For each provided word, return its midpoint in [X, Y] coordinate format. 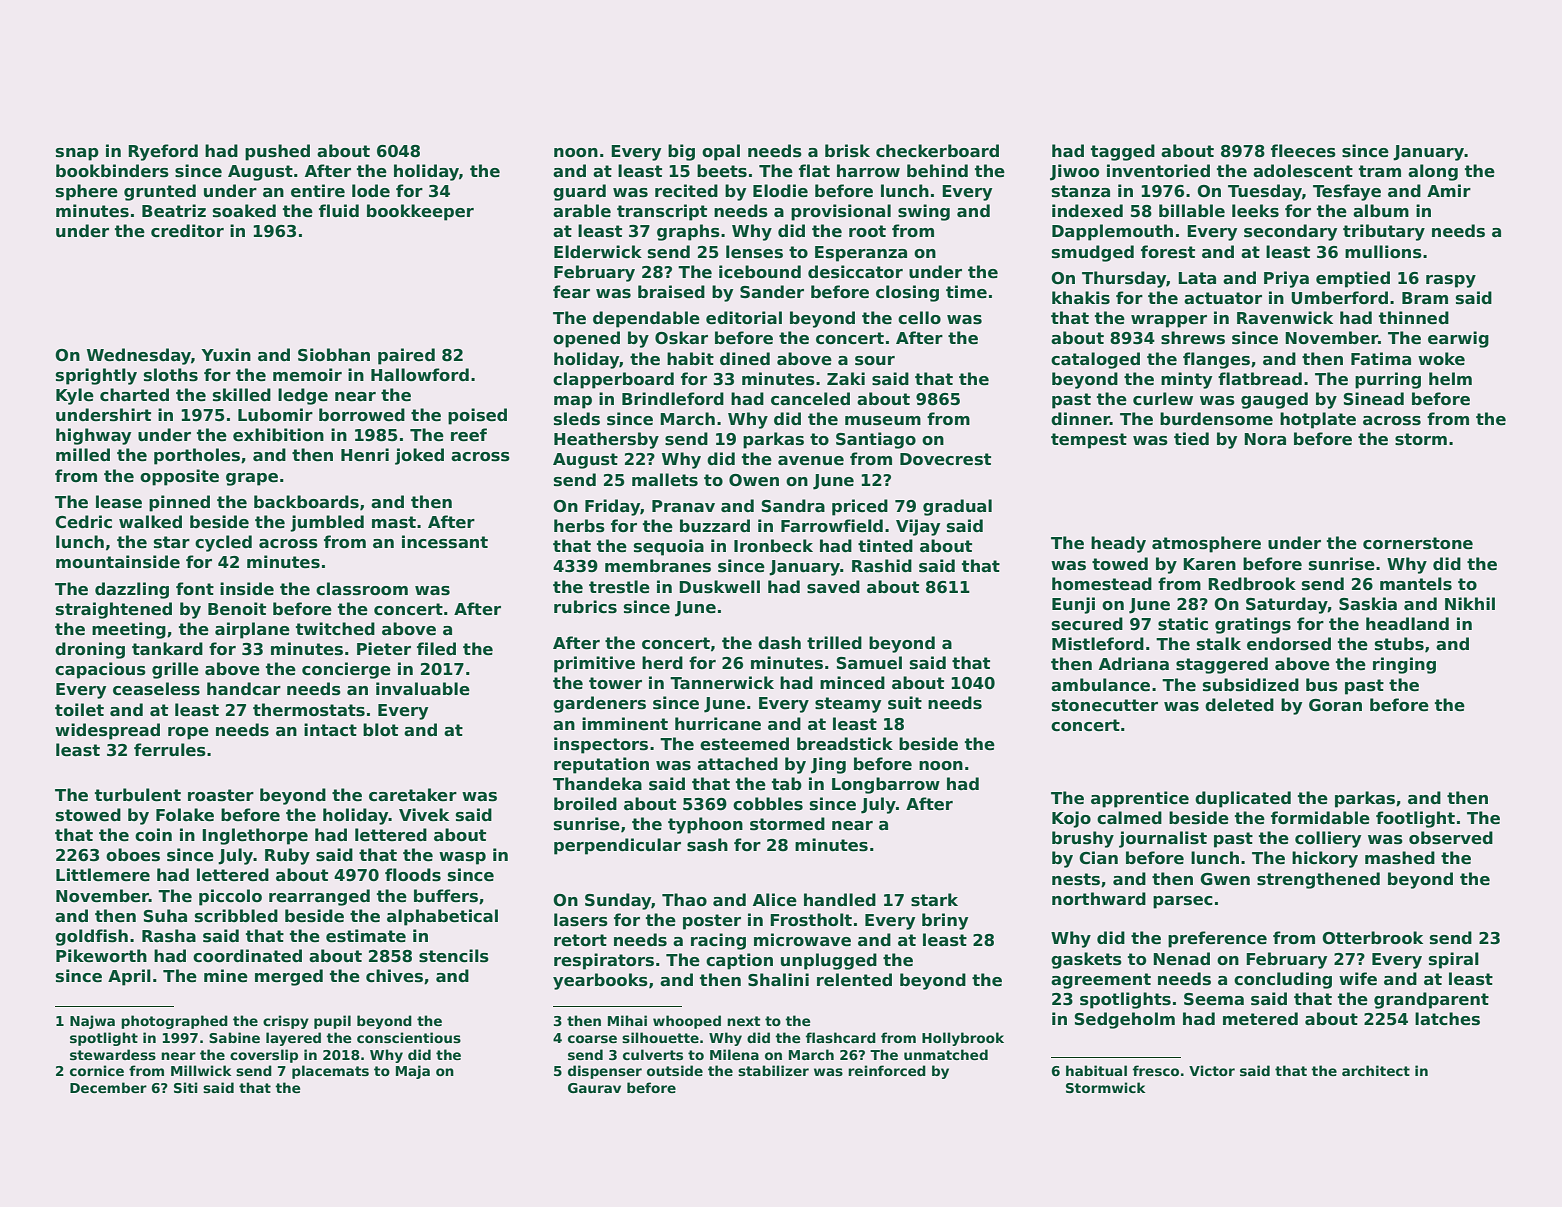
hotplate [1318, 420]
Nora [1265, 439]
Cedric [83, 522]
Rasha [169, 936]
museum [883, 421]
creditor [187, 231]
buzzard [715, 526]
